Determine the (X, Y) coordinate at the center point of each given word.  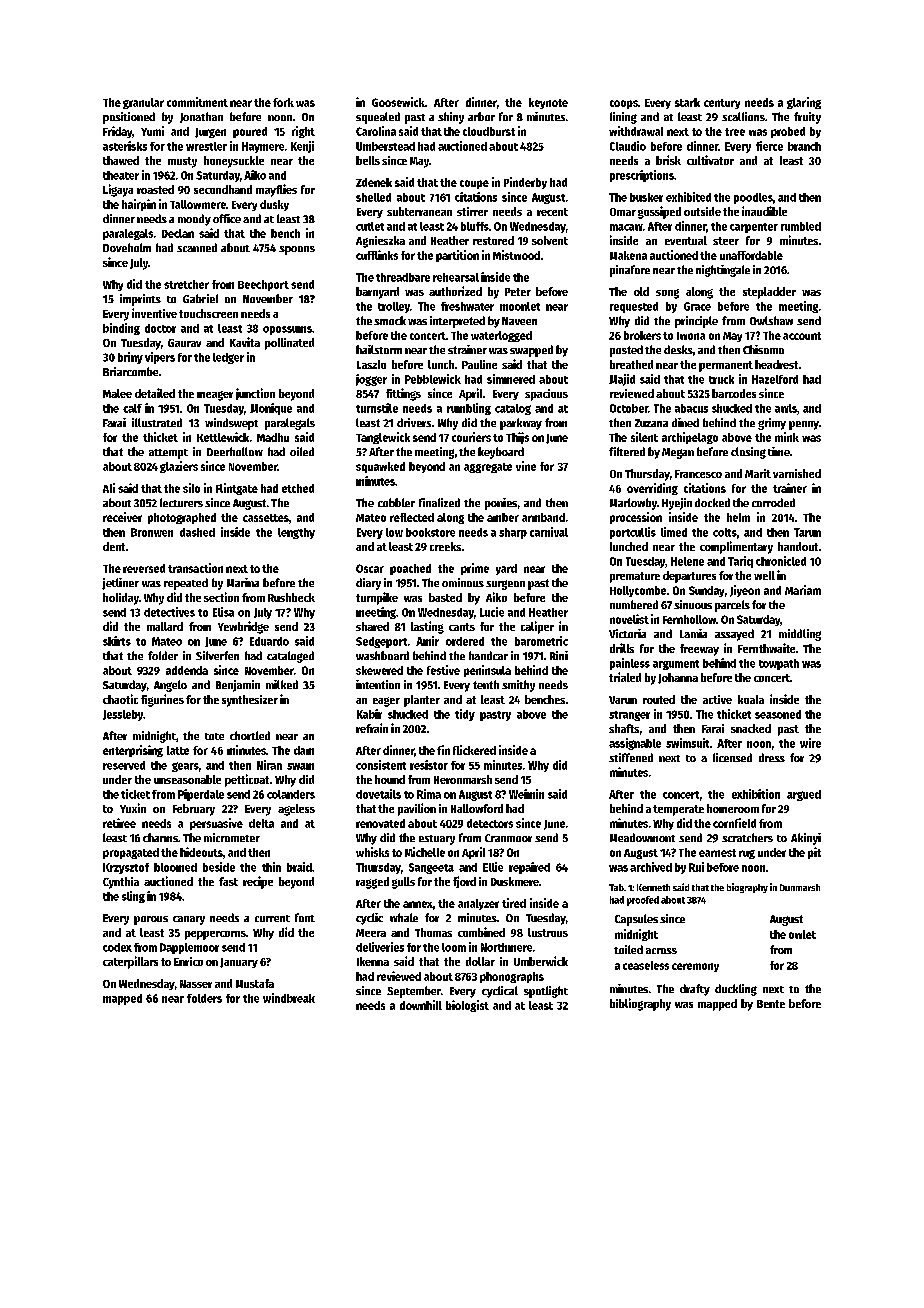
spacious (546, 395)
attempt (168, 454)
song (667, 294)
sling (133, 897)
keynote (548, 103)
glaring (804, 103)
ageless (296, 810)
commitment (197, 102)
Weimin (526, 794)
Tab (616, 887)
